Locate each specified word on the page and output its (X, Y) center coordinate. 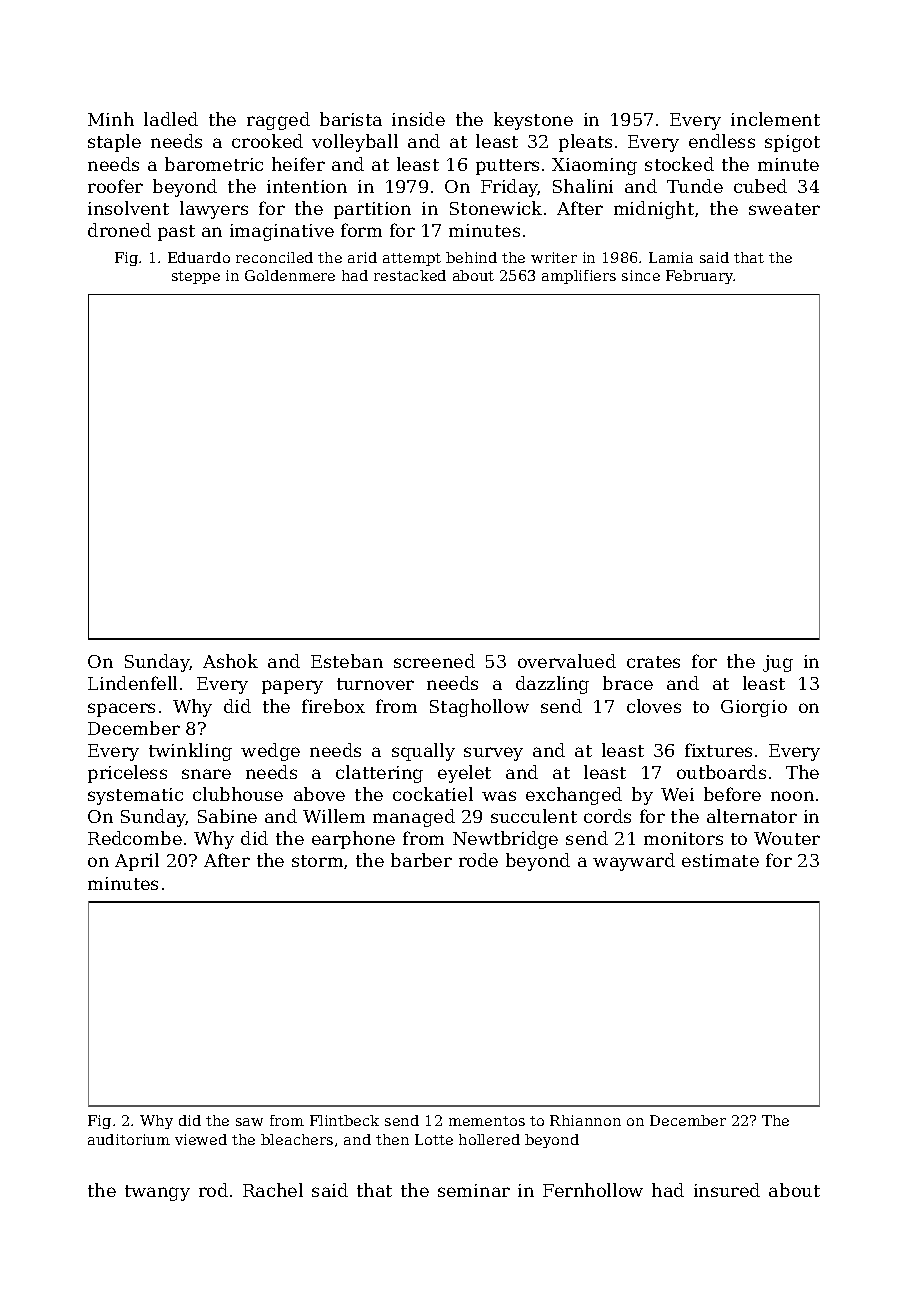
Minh (111, 119)
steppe (196, 277)
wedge (270, 752)
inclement (775, 119)
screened (434, 661)
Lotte (434, 1139)
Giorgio (754, 708)
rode (478, 860)
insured (727, 1190)
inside (418, 119)
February (700, 277)
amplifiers (579, 277)
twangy (157, 1193)
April (137, 862)
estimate (720, 860)
